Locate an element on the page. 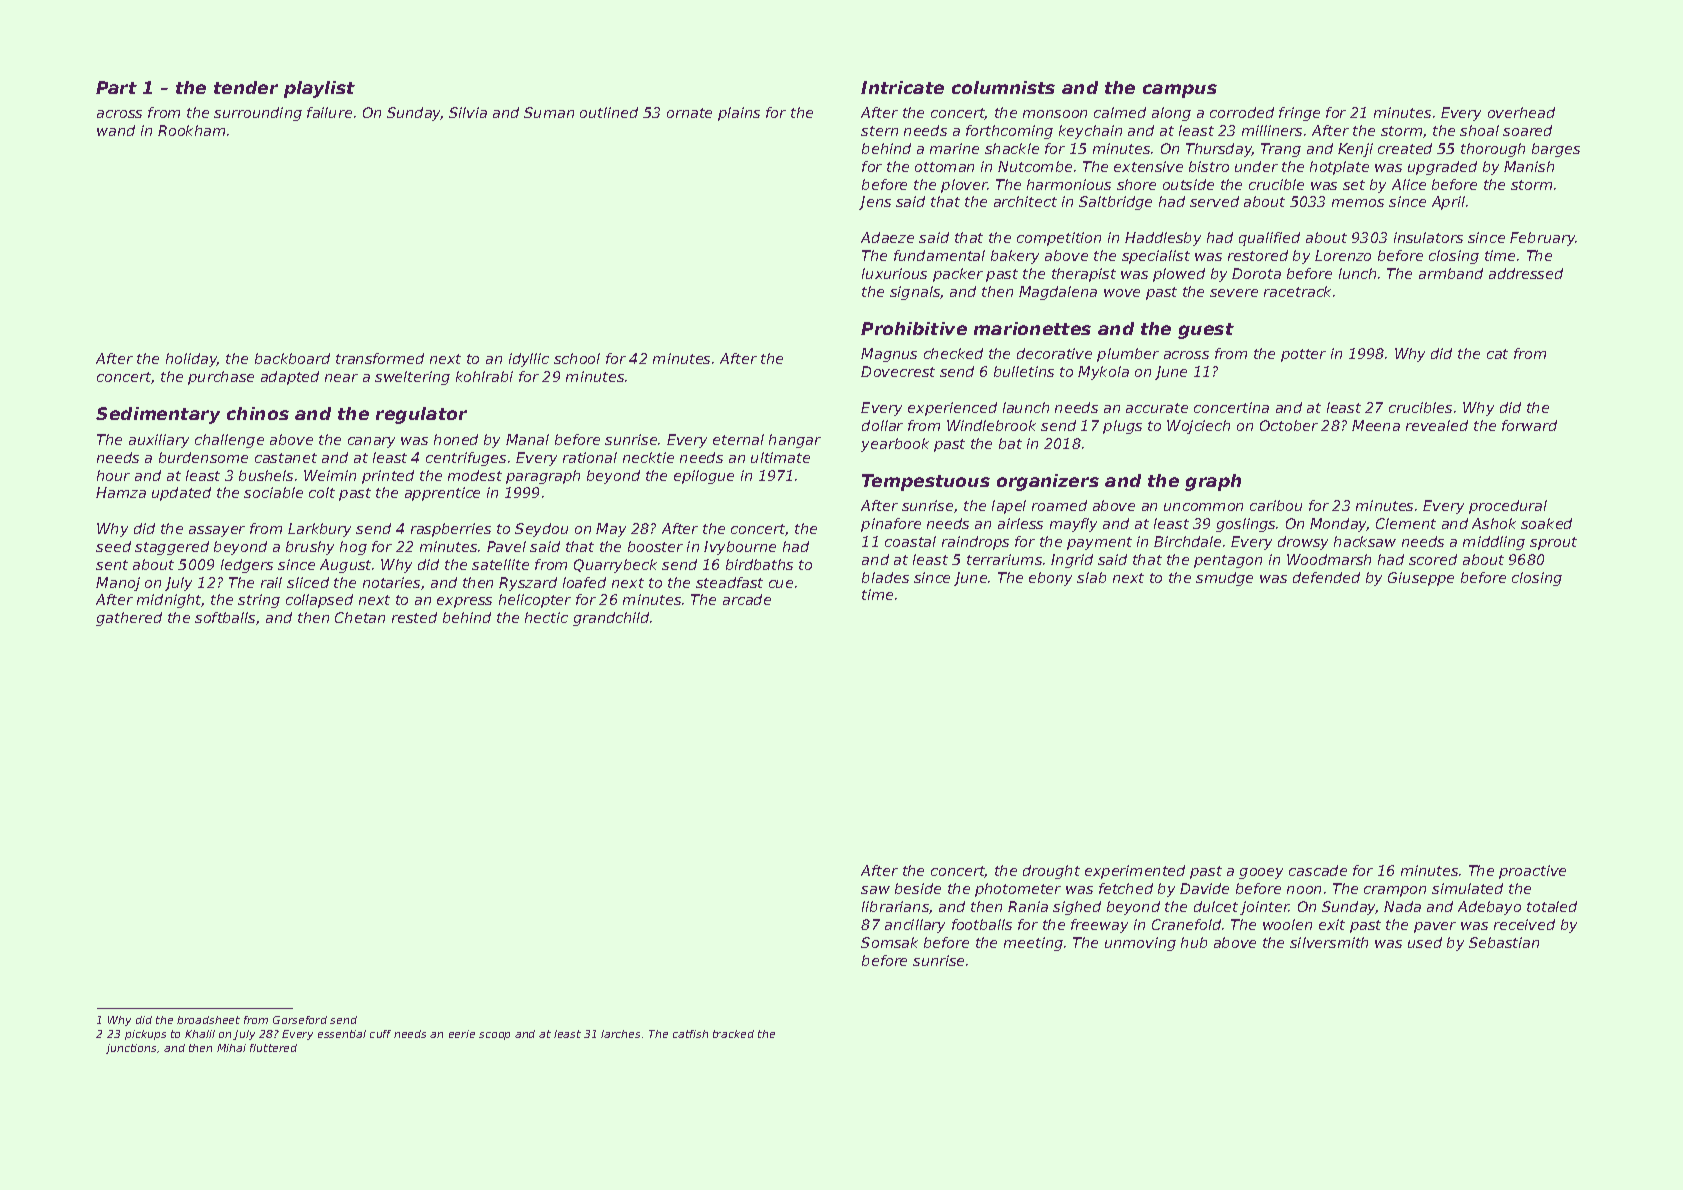  school is located at coordinates (577, 358).
